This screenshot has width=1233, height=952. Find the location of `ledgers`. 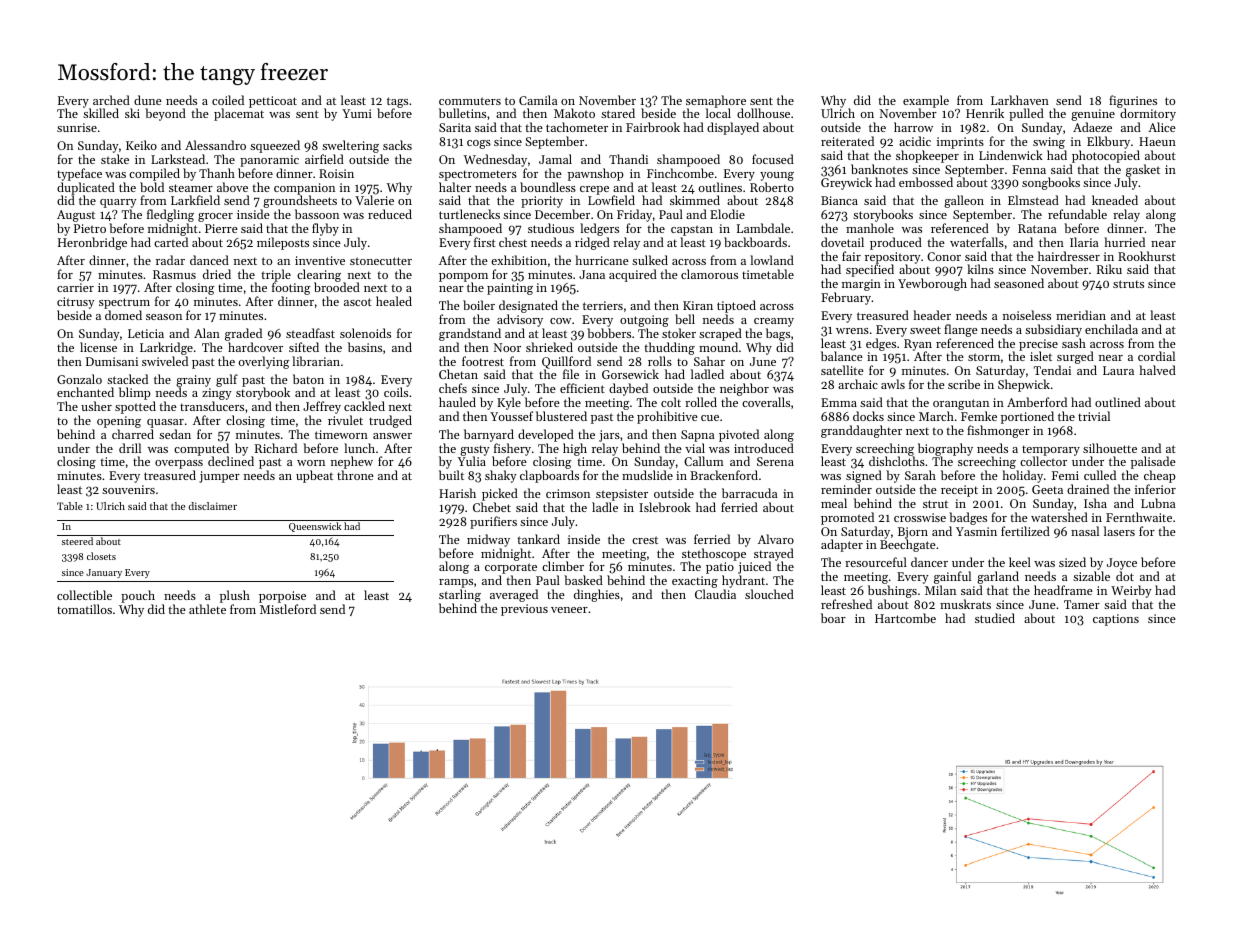

ledgers is located at coordinates (599, 229).
